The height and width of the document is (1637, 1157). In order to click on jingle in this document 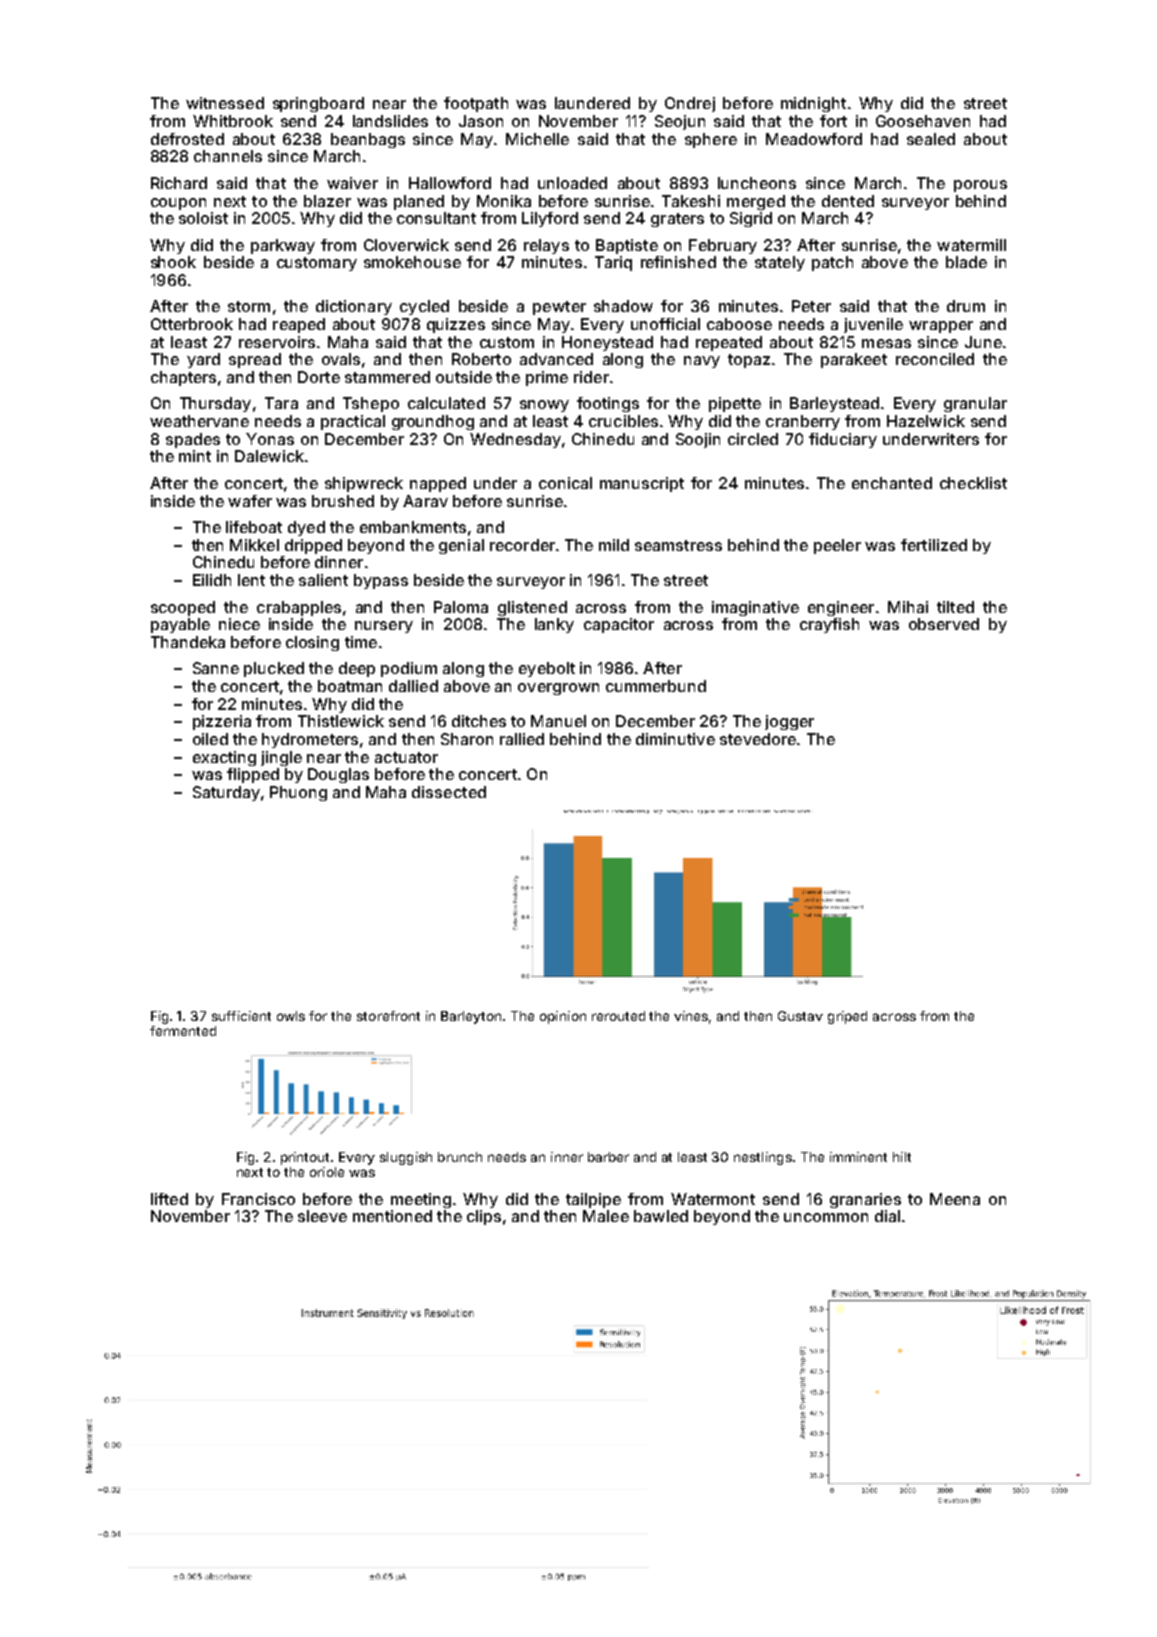, I will do `click(281, 758)`.
